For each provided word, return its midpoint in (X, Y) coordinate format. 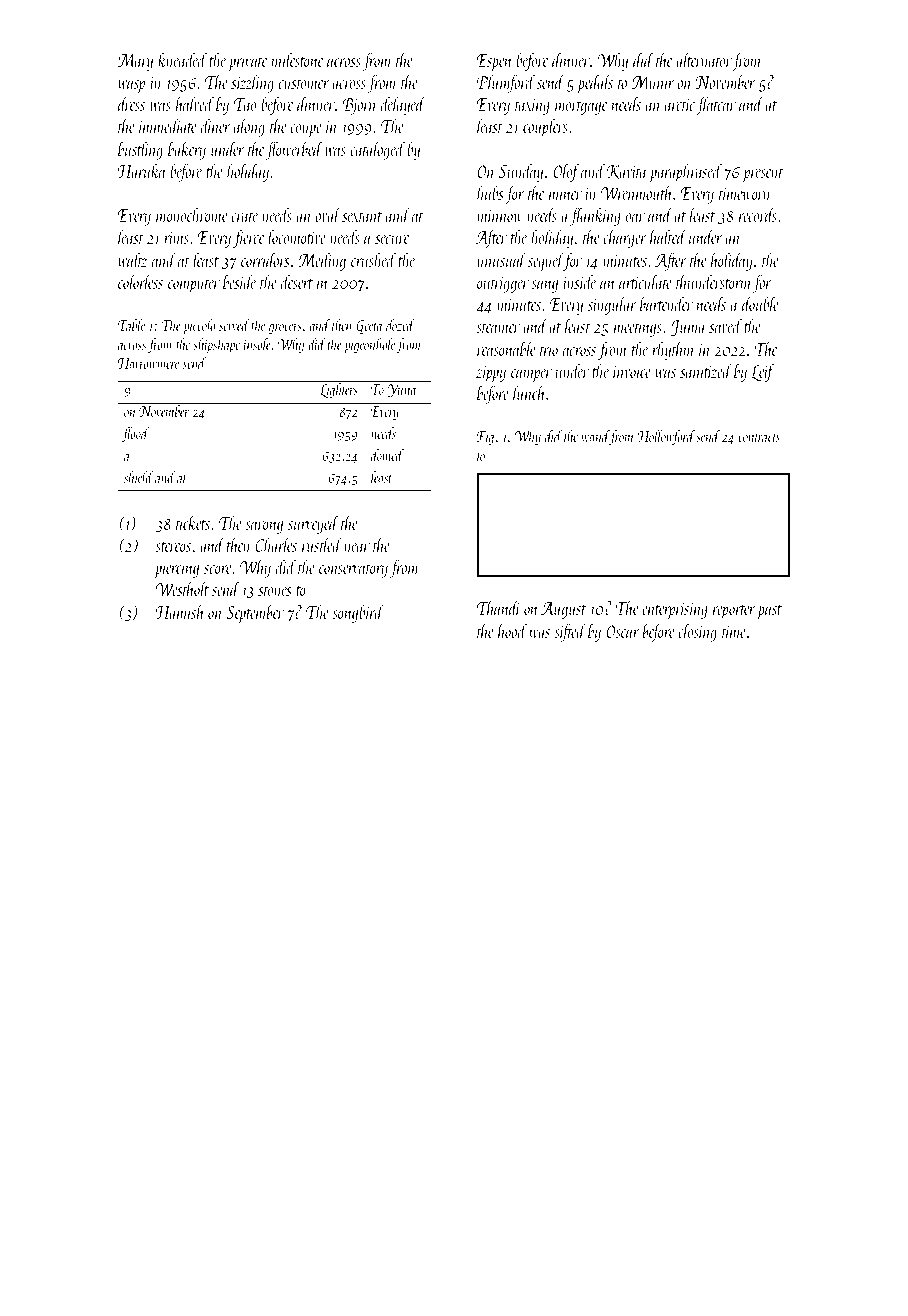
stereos (173, 547)
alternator (704, 59)
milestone (297, 59)
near (357, 547)
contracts (759, 438)
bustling (140, 150)
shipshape (216, 346)
